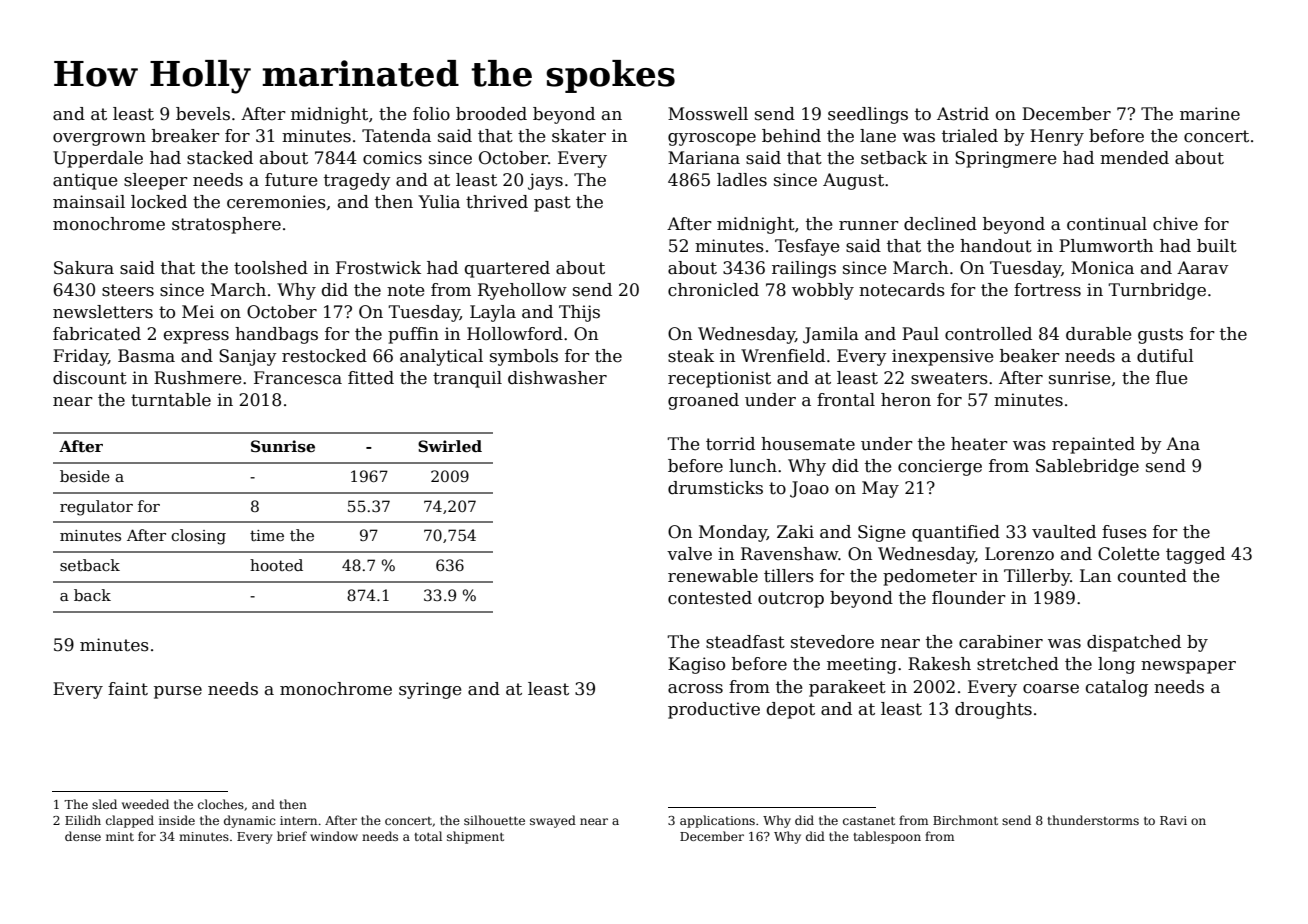 This document has width=1308, height=924. Describe the element at coordinates (198, 312) in the document. I see `Mei` at that location.
